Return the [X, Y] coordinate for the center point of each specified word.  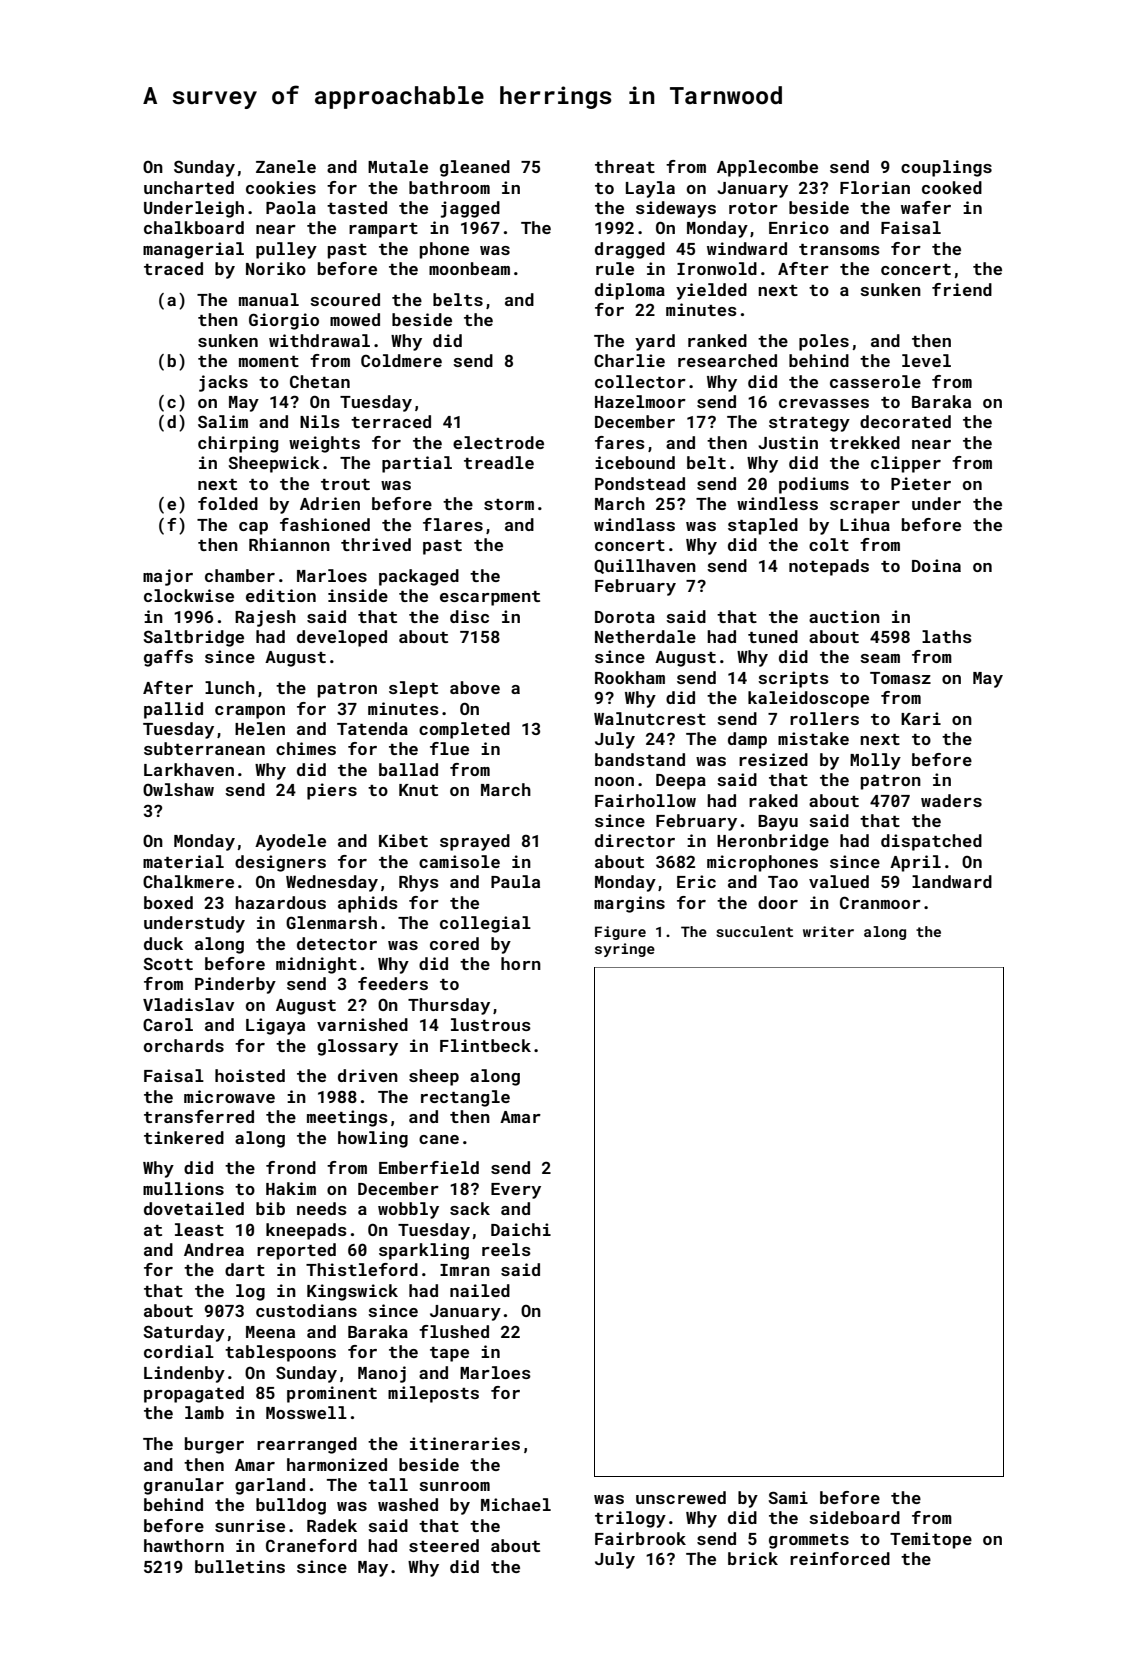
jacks [223, 383]
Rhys [419, 883]
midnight [316, 965]
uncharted [189, 187]
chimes [306, 748]
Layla [650, 189]
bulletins [240, 1566]
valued [839, 881]
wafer [926, 207]
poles [824, 342]
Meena [270, 1332]
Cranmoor [880, 902]
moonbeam [469, 268]
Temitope [931, 1540]
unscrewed [681, 1497]
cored [454, 943]
